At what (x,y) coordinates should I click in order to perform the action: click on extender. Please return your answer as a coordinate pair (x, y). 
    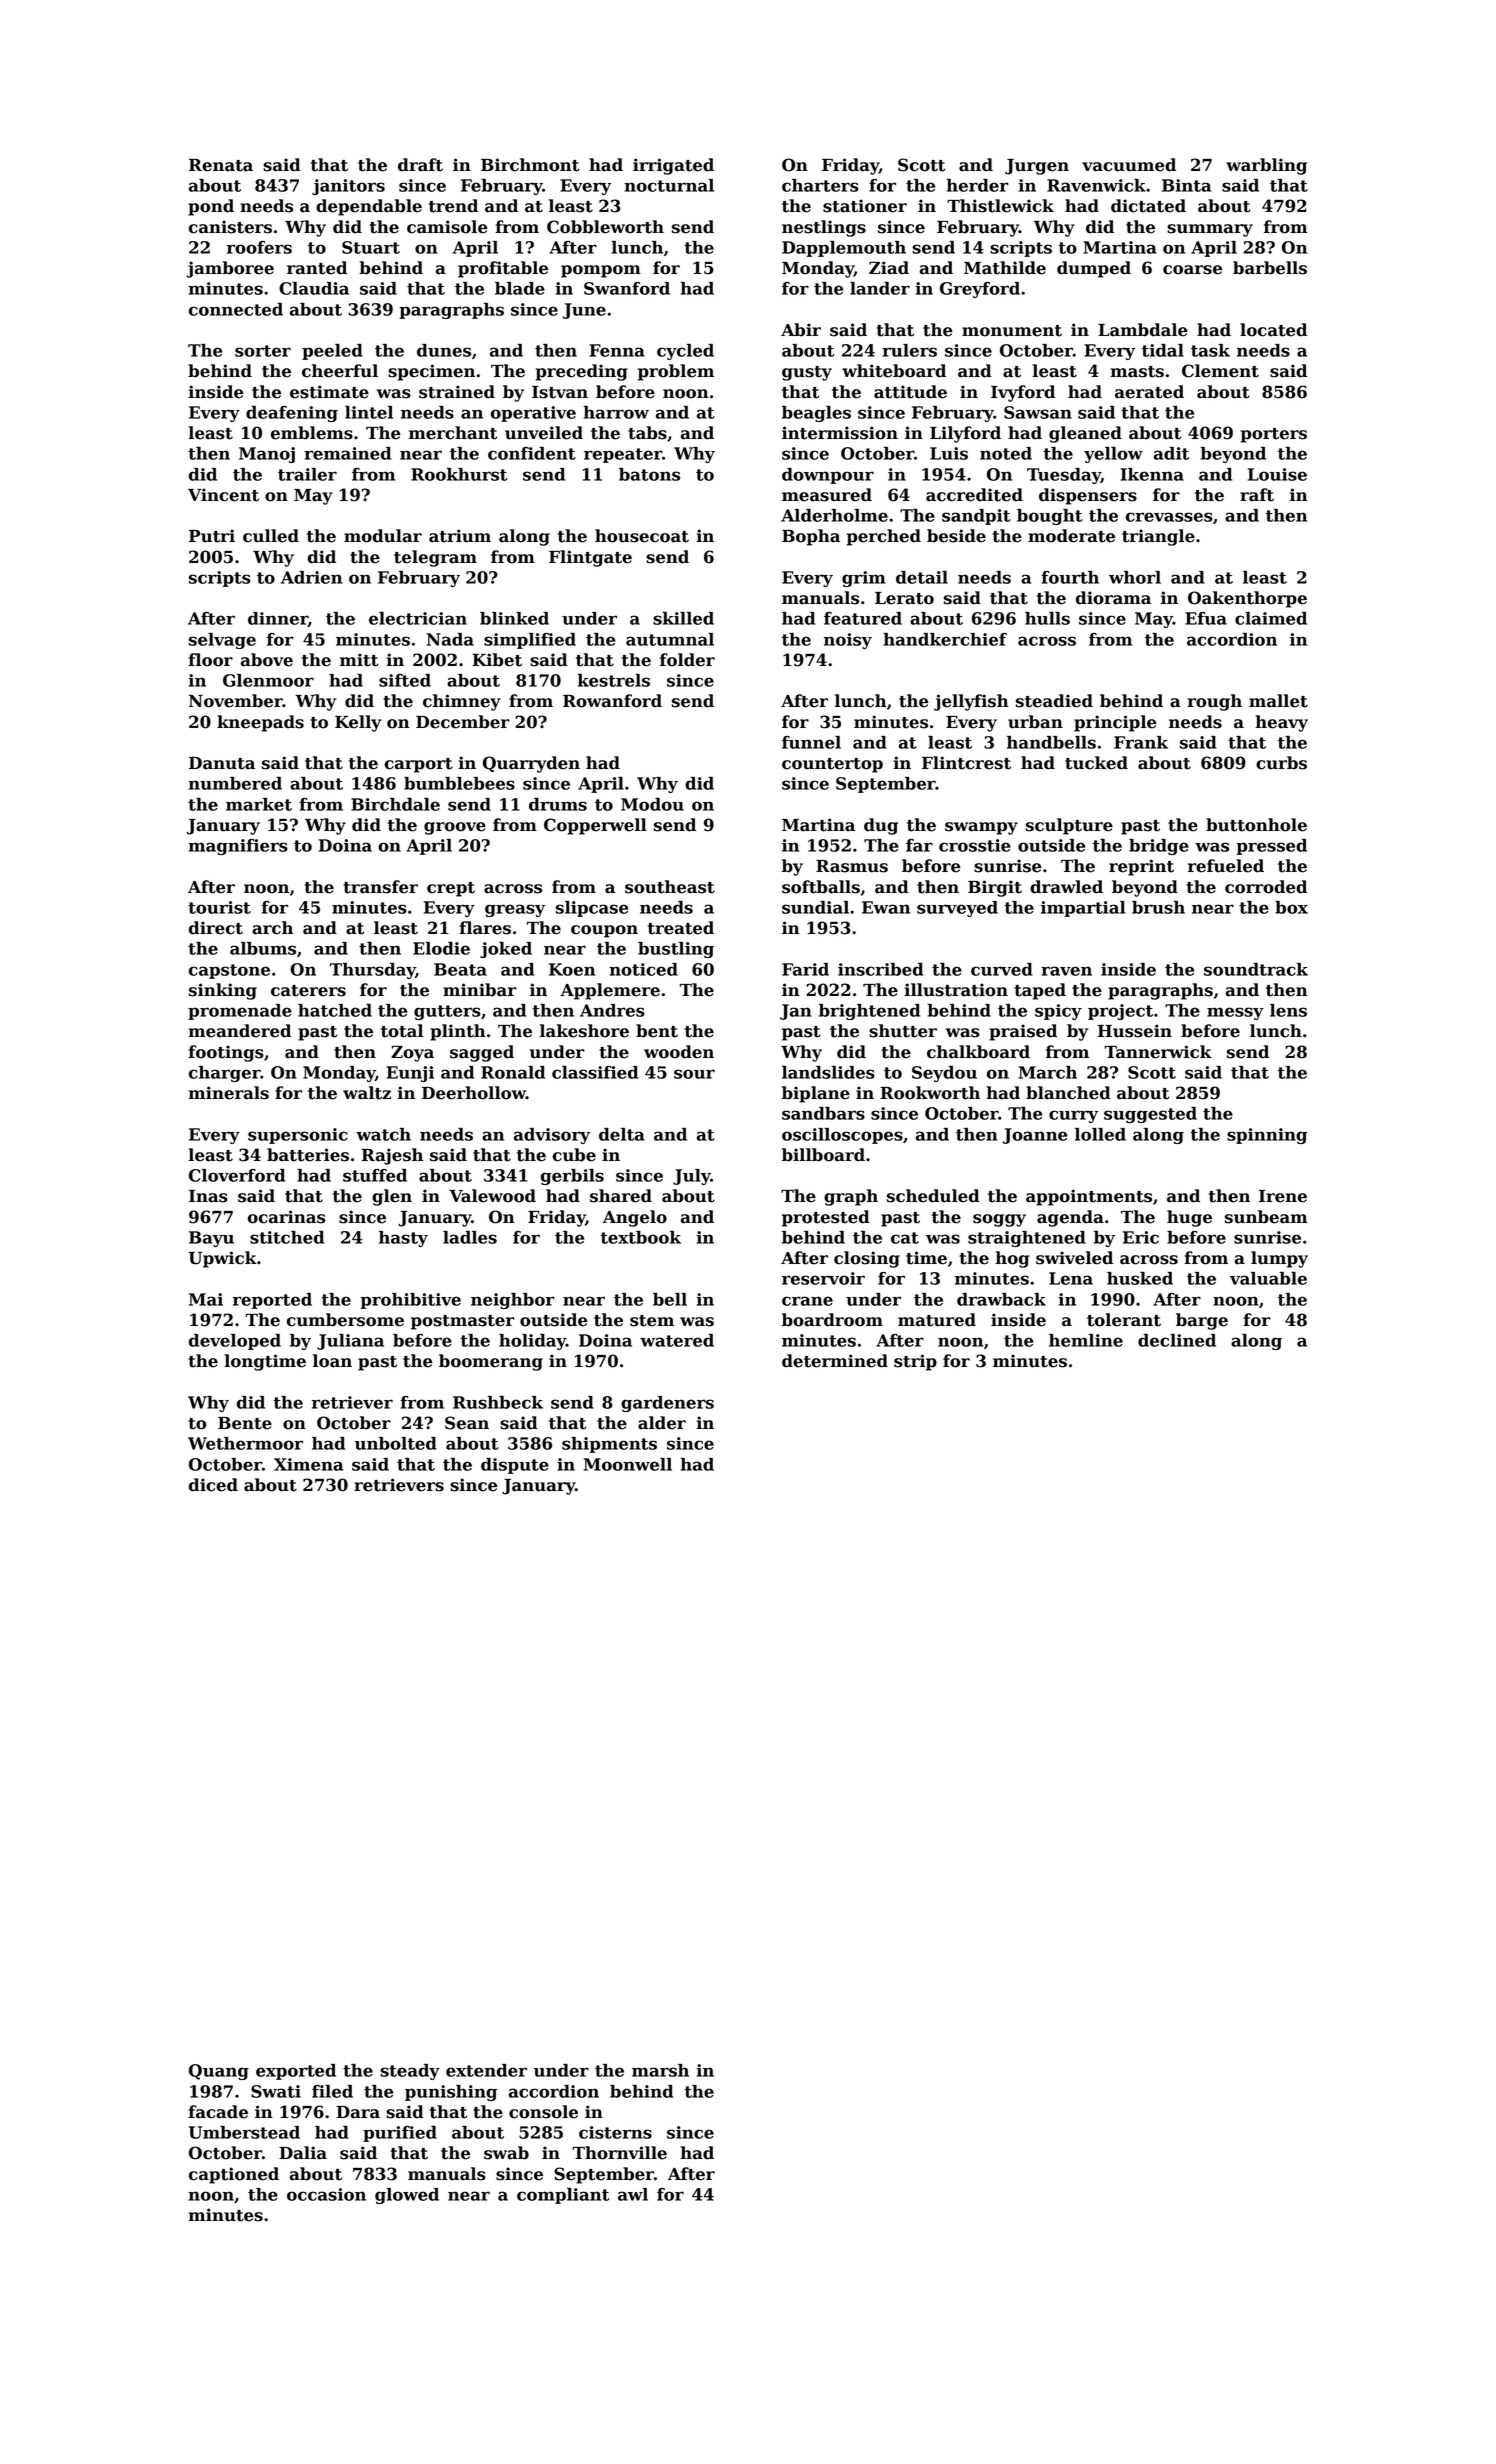
    Looking at the image, I should click on (486, 2070).
